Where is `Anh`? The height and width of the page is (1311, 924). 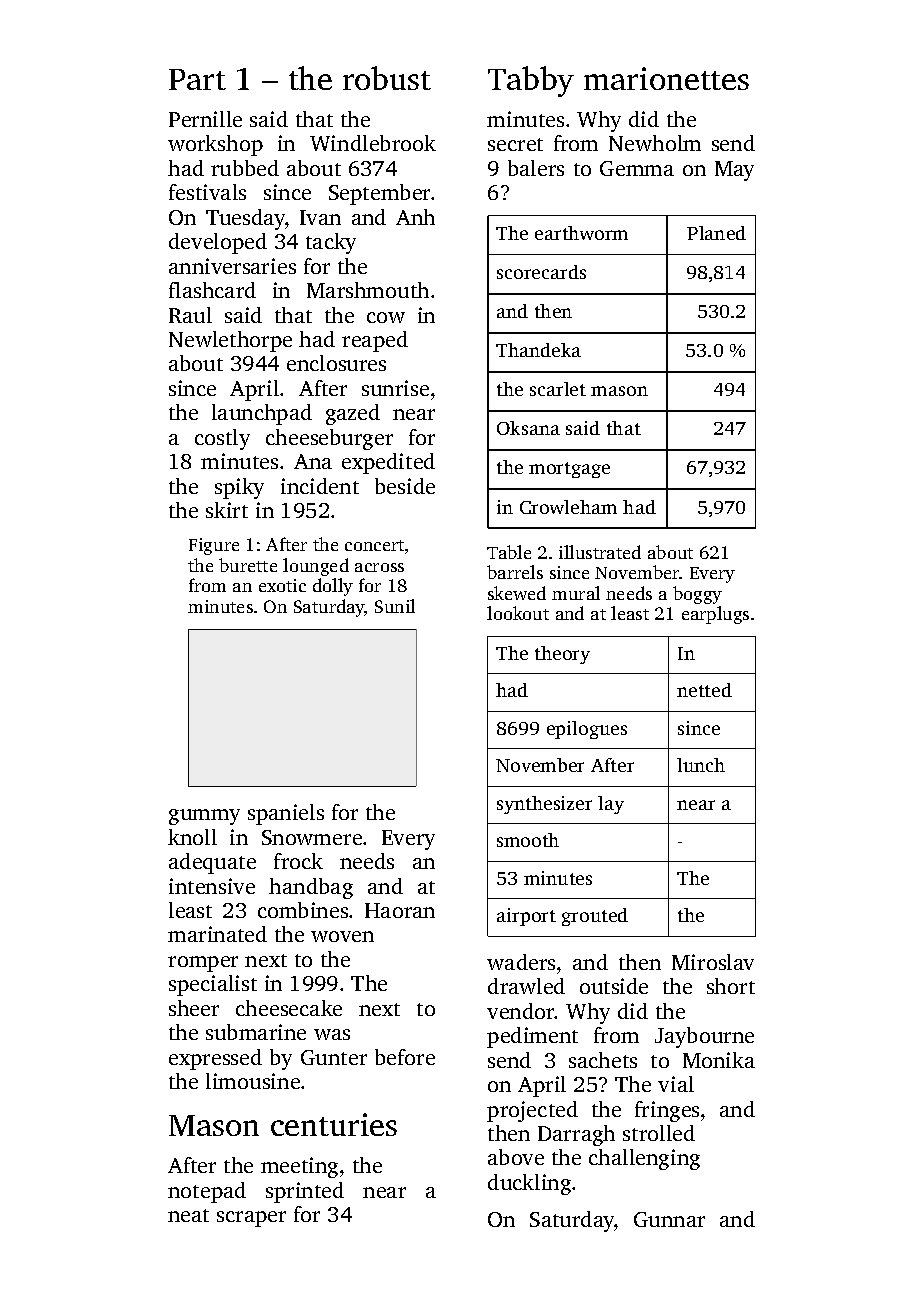 Anh is located at coordinates (415, 217).
